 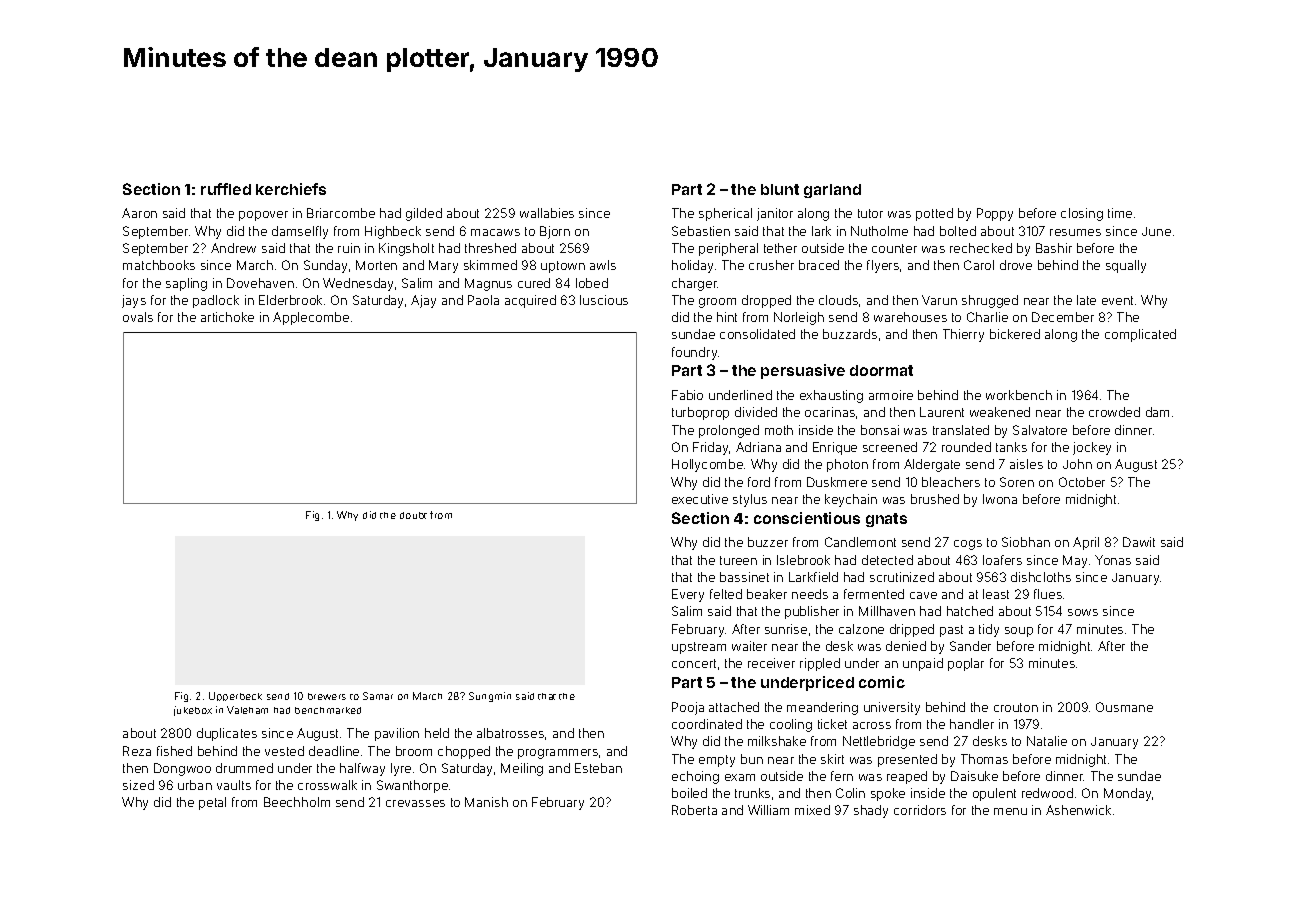 What do you see at coordinates (750, 500) in the document?
I see `stylus` at bounding box center [750, 500].
